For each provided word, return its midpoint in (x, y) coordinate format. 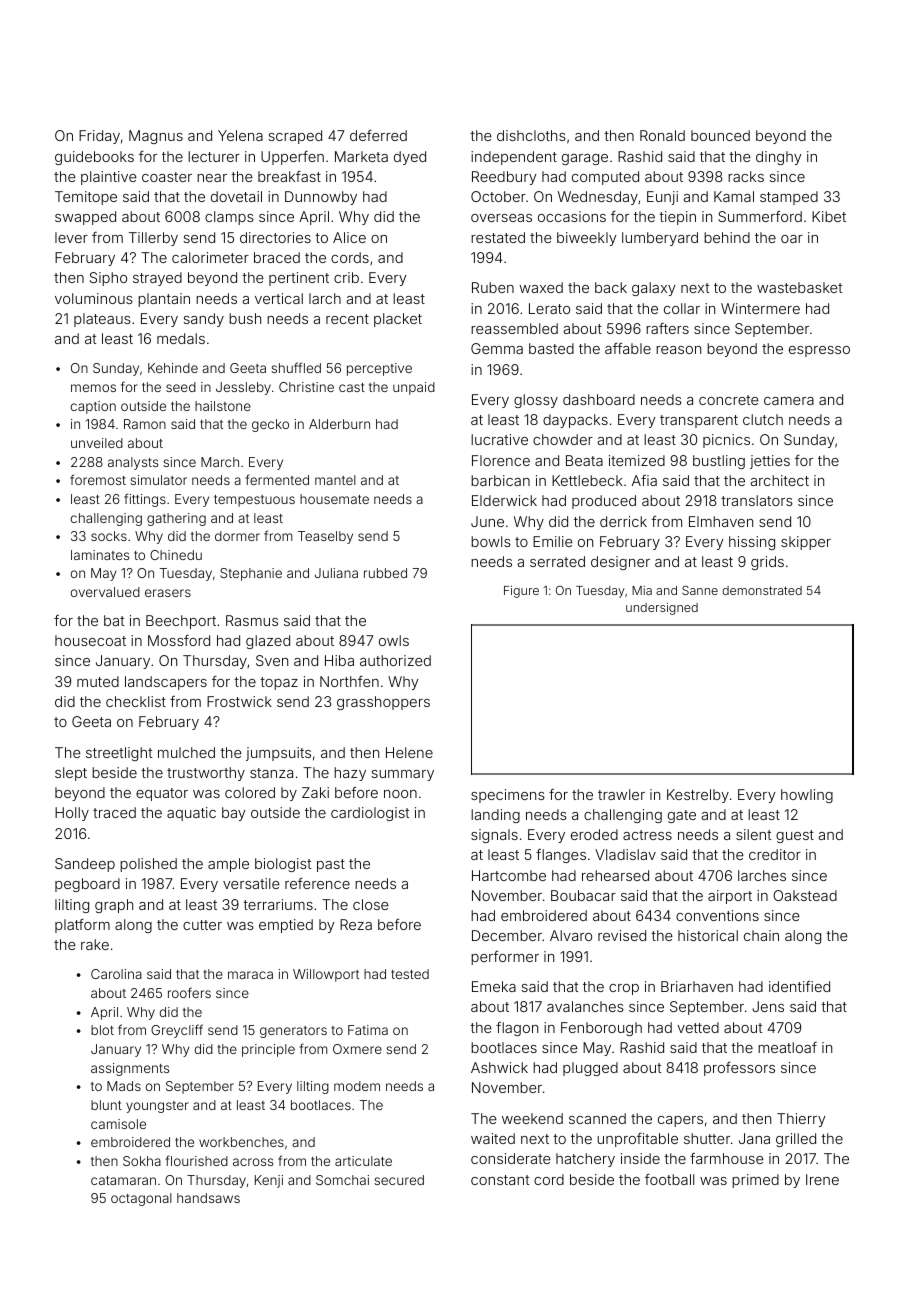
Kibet (829, 216)
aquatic (191, 814)
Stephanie (251, 574)
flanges (561, 856)
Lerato (549, 308)
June (487, 521)
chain (761, 935)
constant (500, 1180)
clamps (229, 218)
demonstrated (762, 590)
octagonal (141, 1199)
